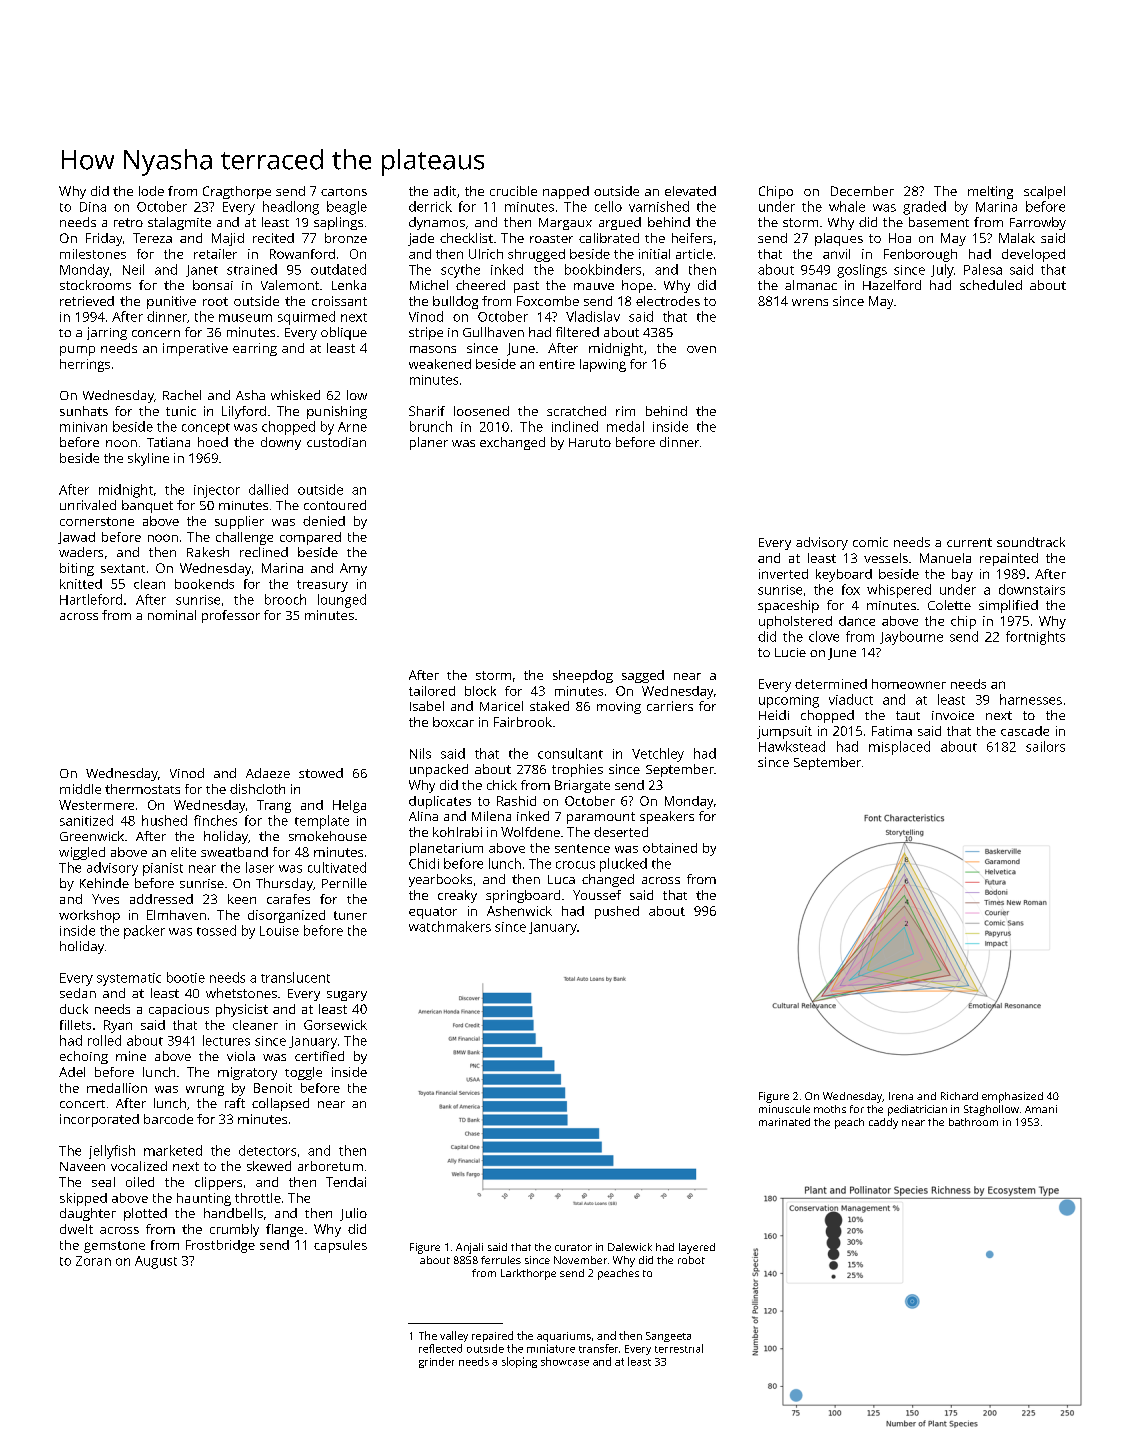 The image size is (1125, 1455). What do you see at coordinates (148, 459) in the document?
I see `skyline` at bounding box center [148, 459].
